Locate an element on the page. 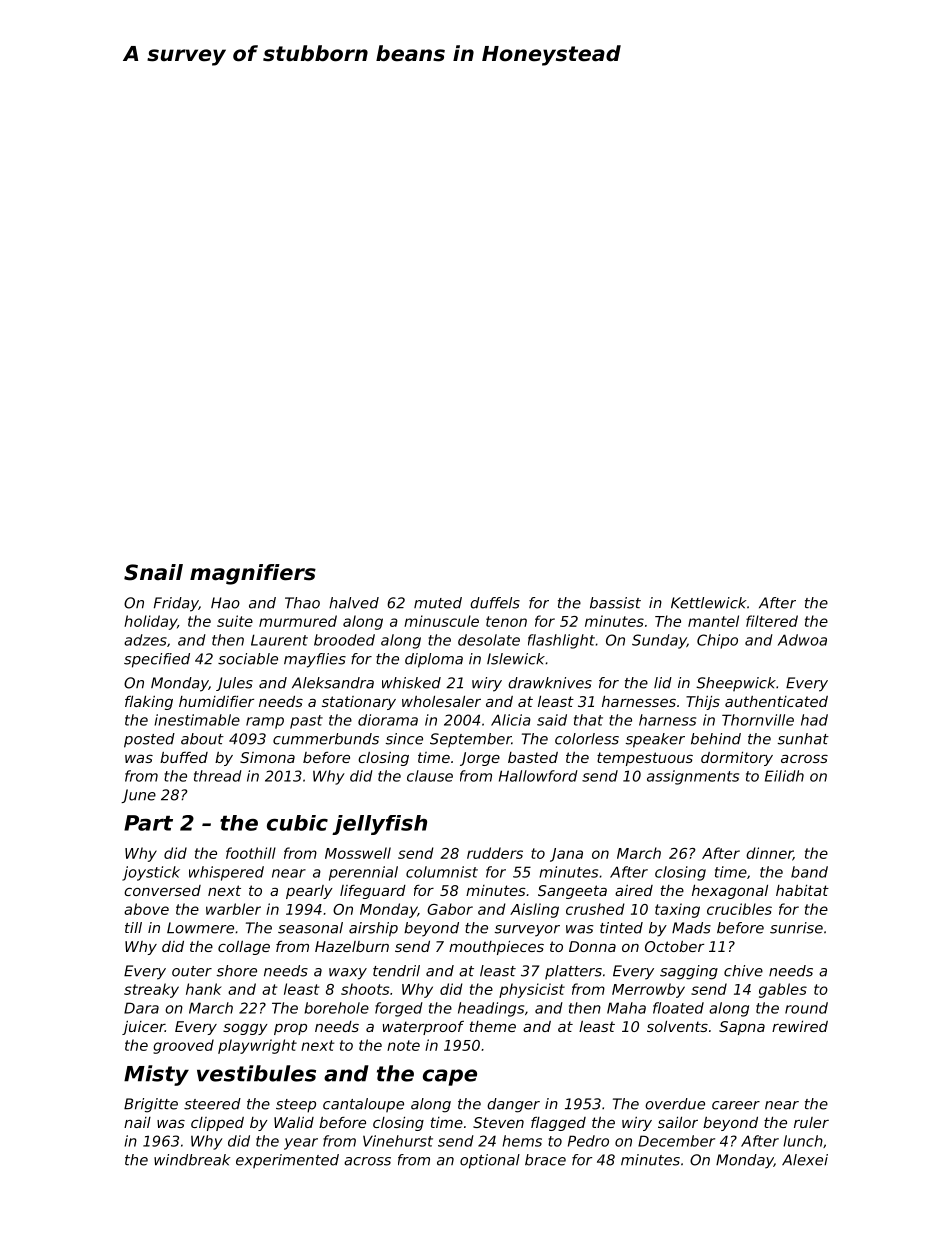 Image resolution: width=952 pixels, height=1233 pixels. Friday is located at coordinates (176, 604).
